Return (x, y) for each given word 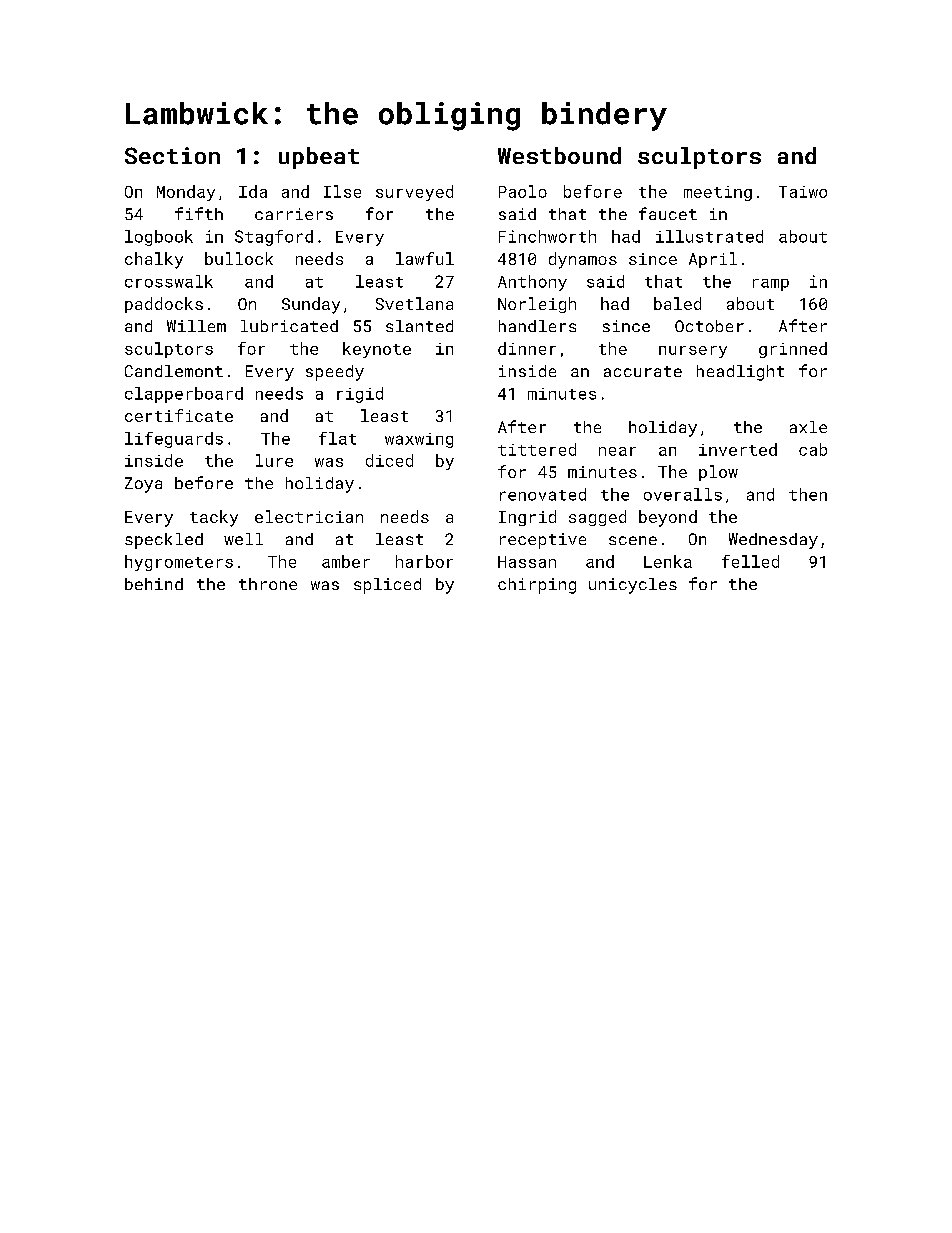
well (243, 539)
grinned (793, 350)
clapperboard (184, 395)
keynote (377, 350)
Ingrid (527, 518)
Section (172, 155)
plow (718, 473)
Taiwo (803, 192)
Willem (196, 326)
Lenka (668, 561)
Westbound (559, 155)
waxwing (419, 440)
